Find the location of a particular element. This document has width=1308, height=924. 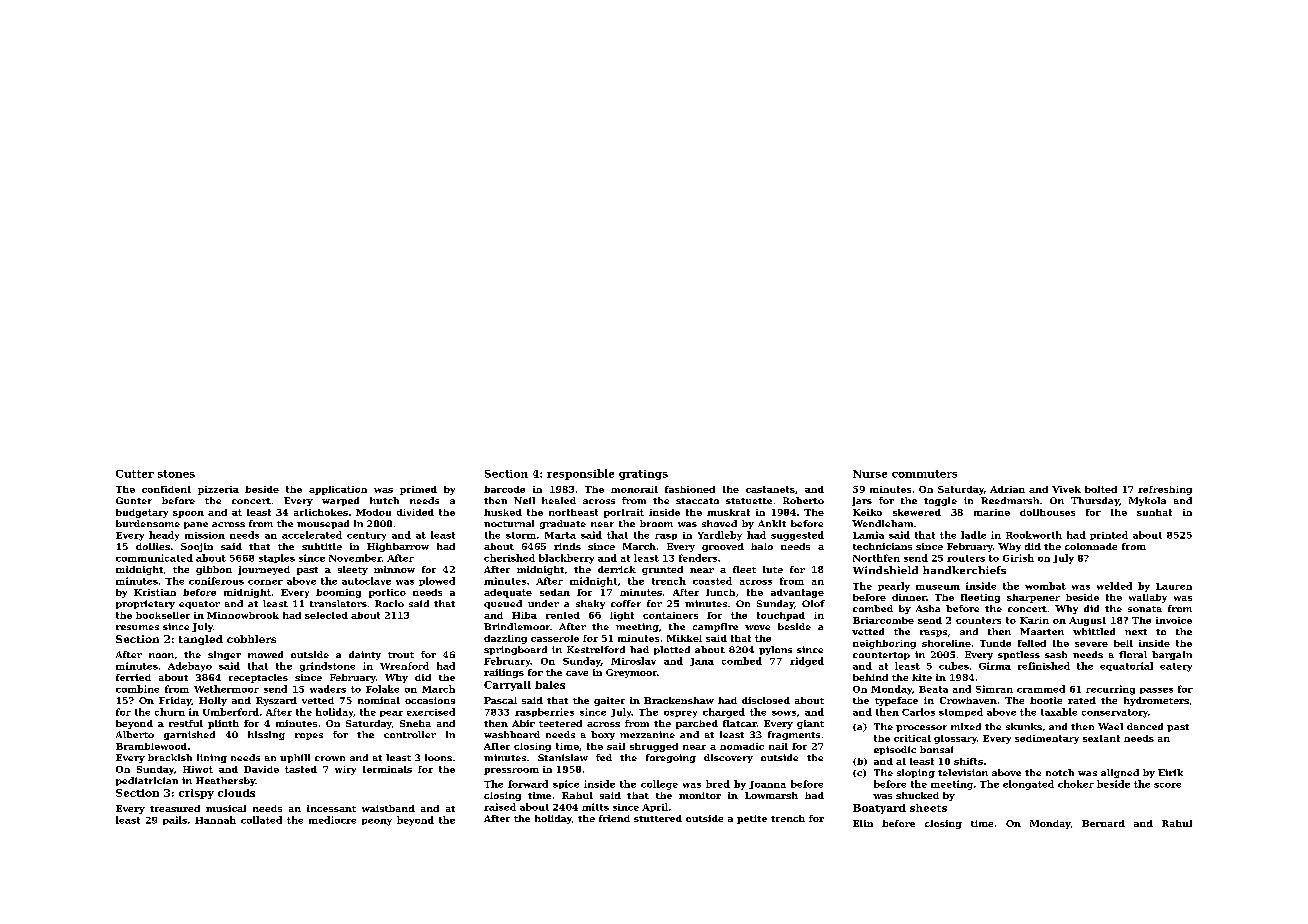

Cutter is located at coordinates (135, 474).
